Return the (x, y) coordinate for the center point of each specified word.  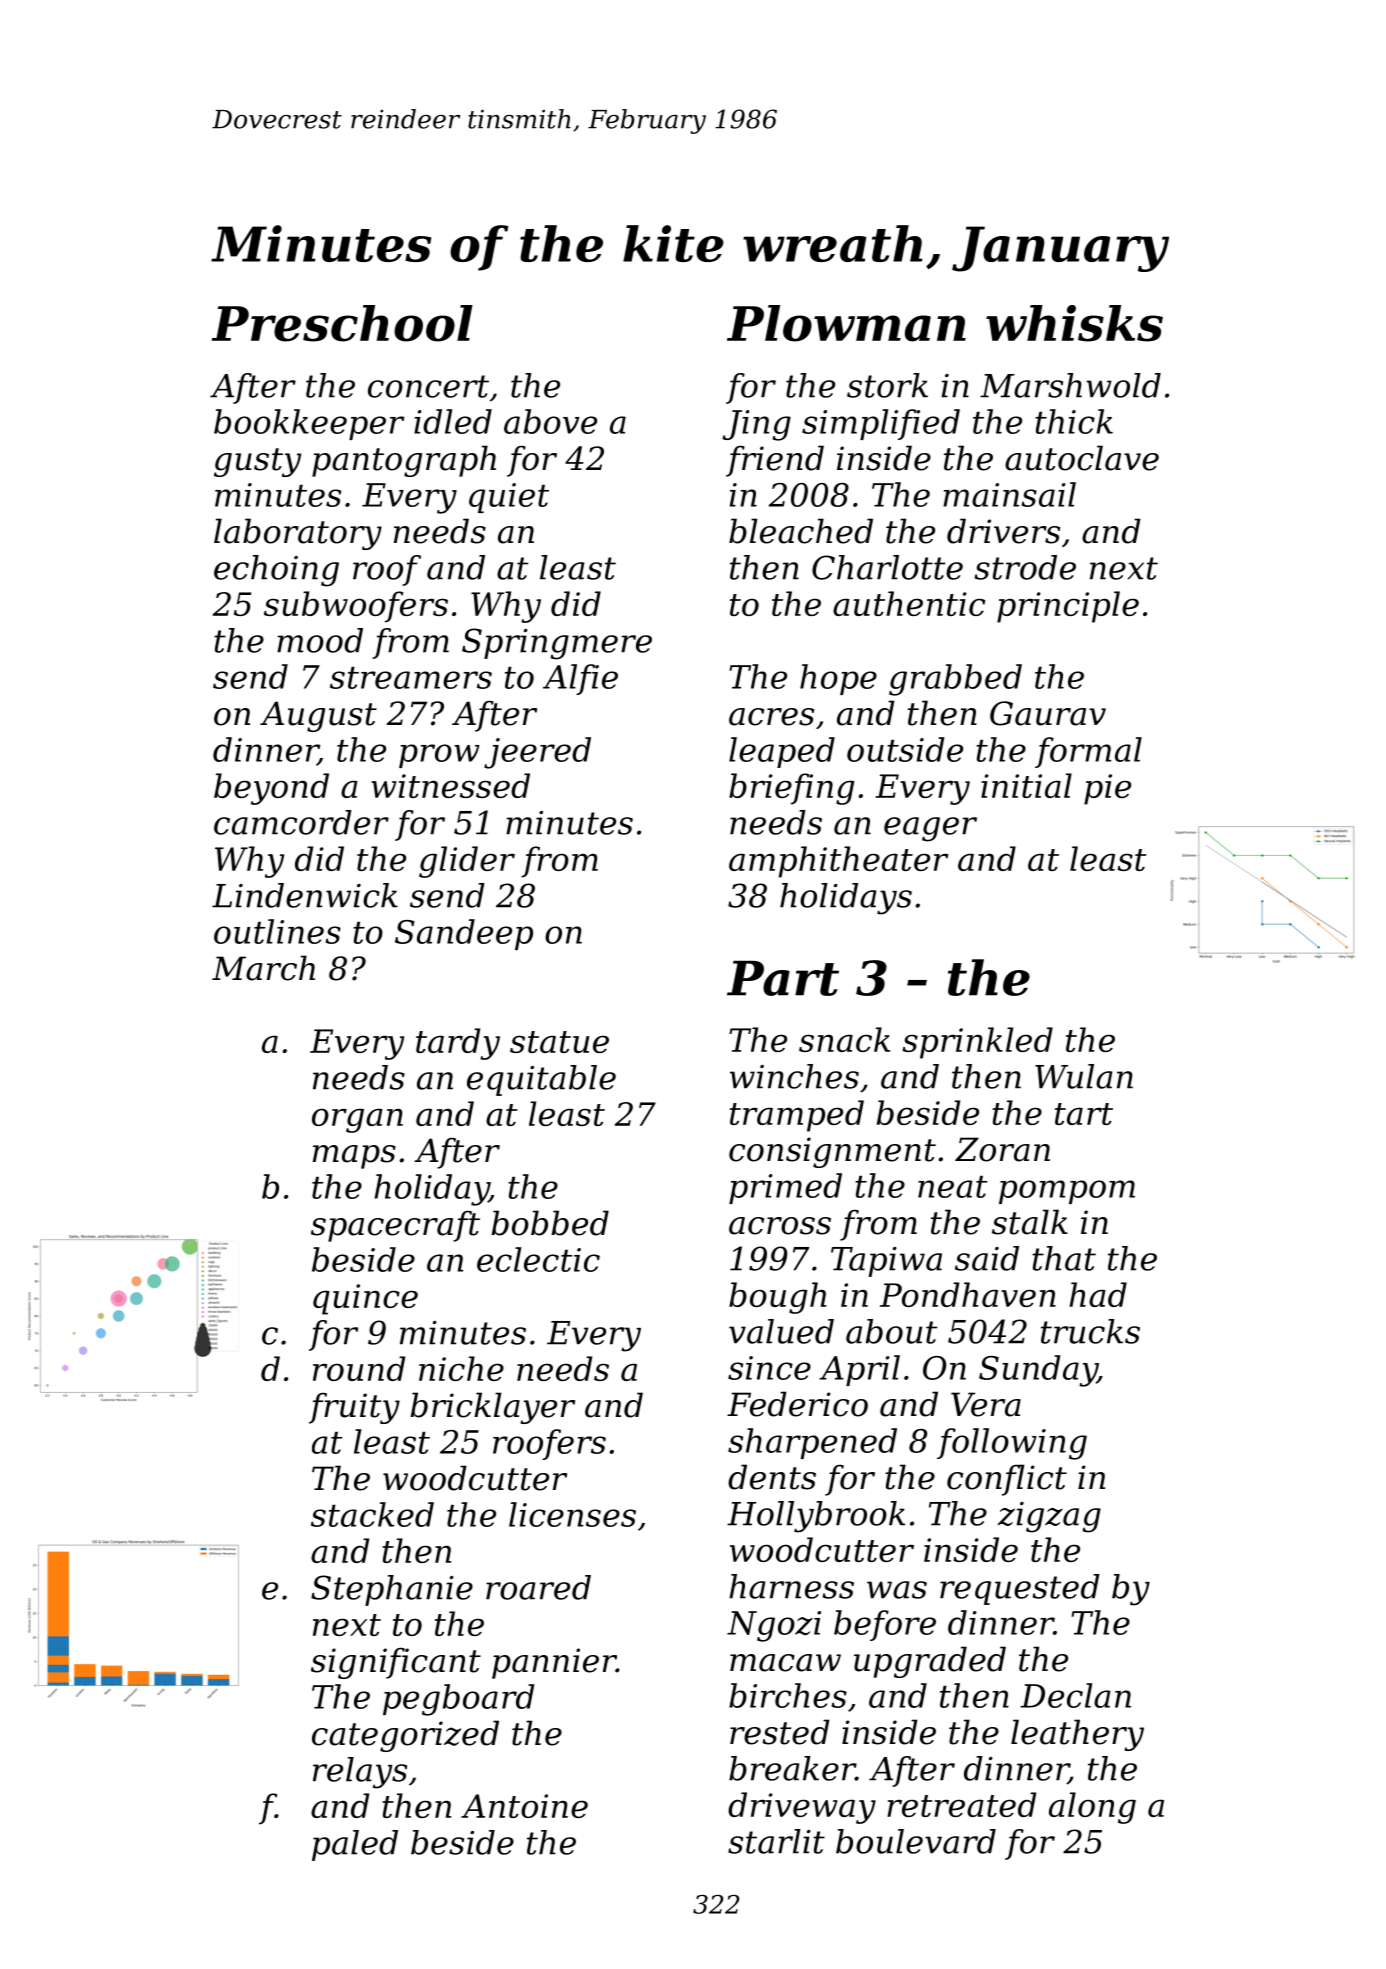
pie (1107, 789)
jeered (537, 753)
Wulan (1084, 1076)
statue (559, 1042)
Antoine (524, 1806)
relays (360, 1773)
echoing (276, 571)
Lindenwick (305, 895)
